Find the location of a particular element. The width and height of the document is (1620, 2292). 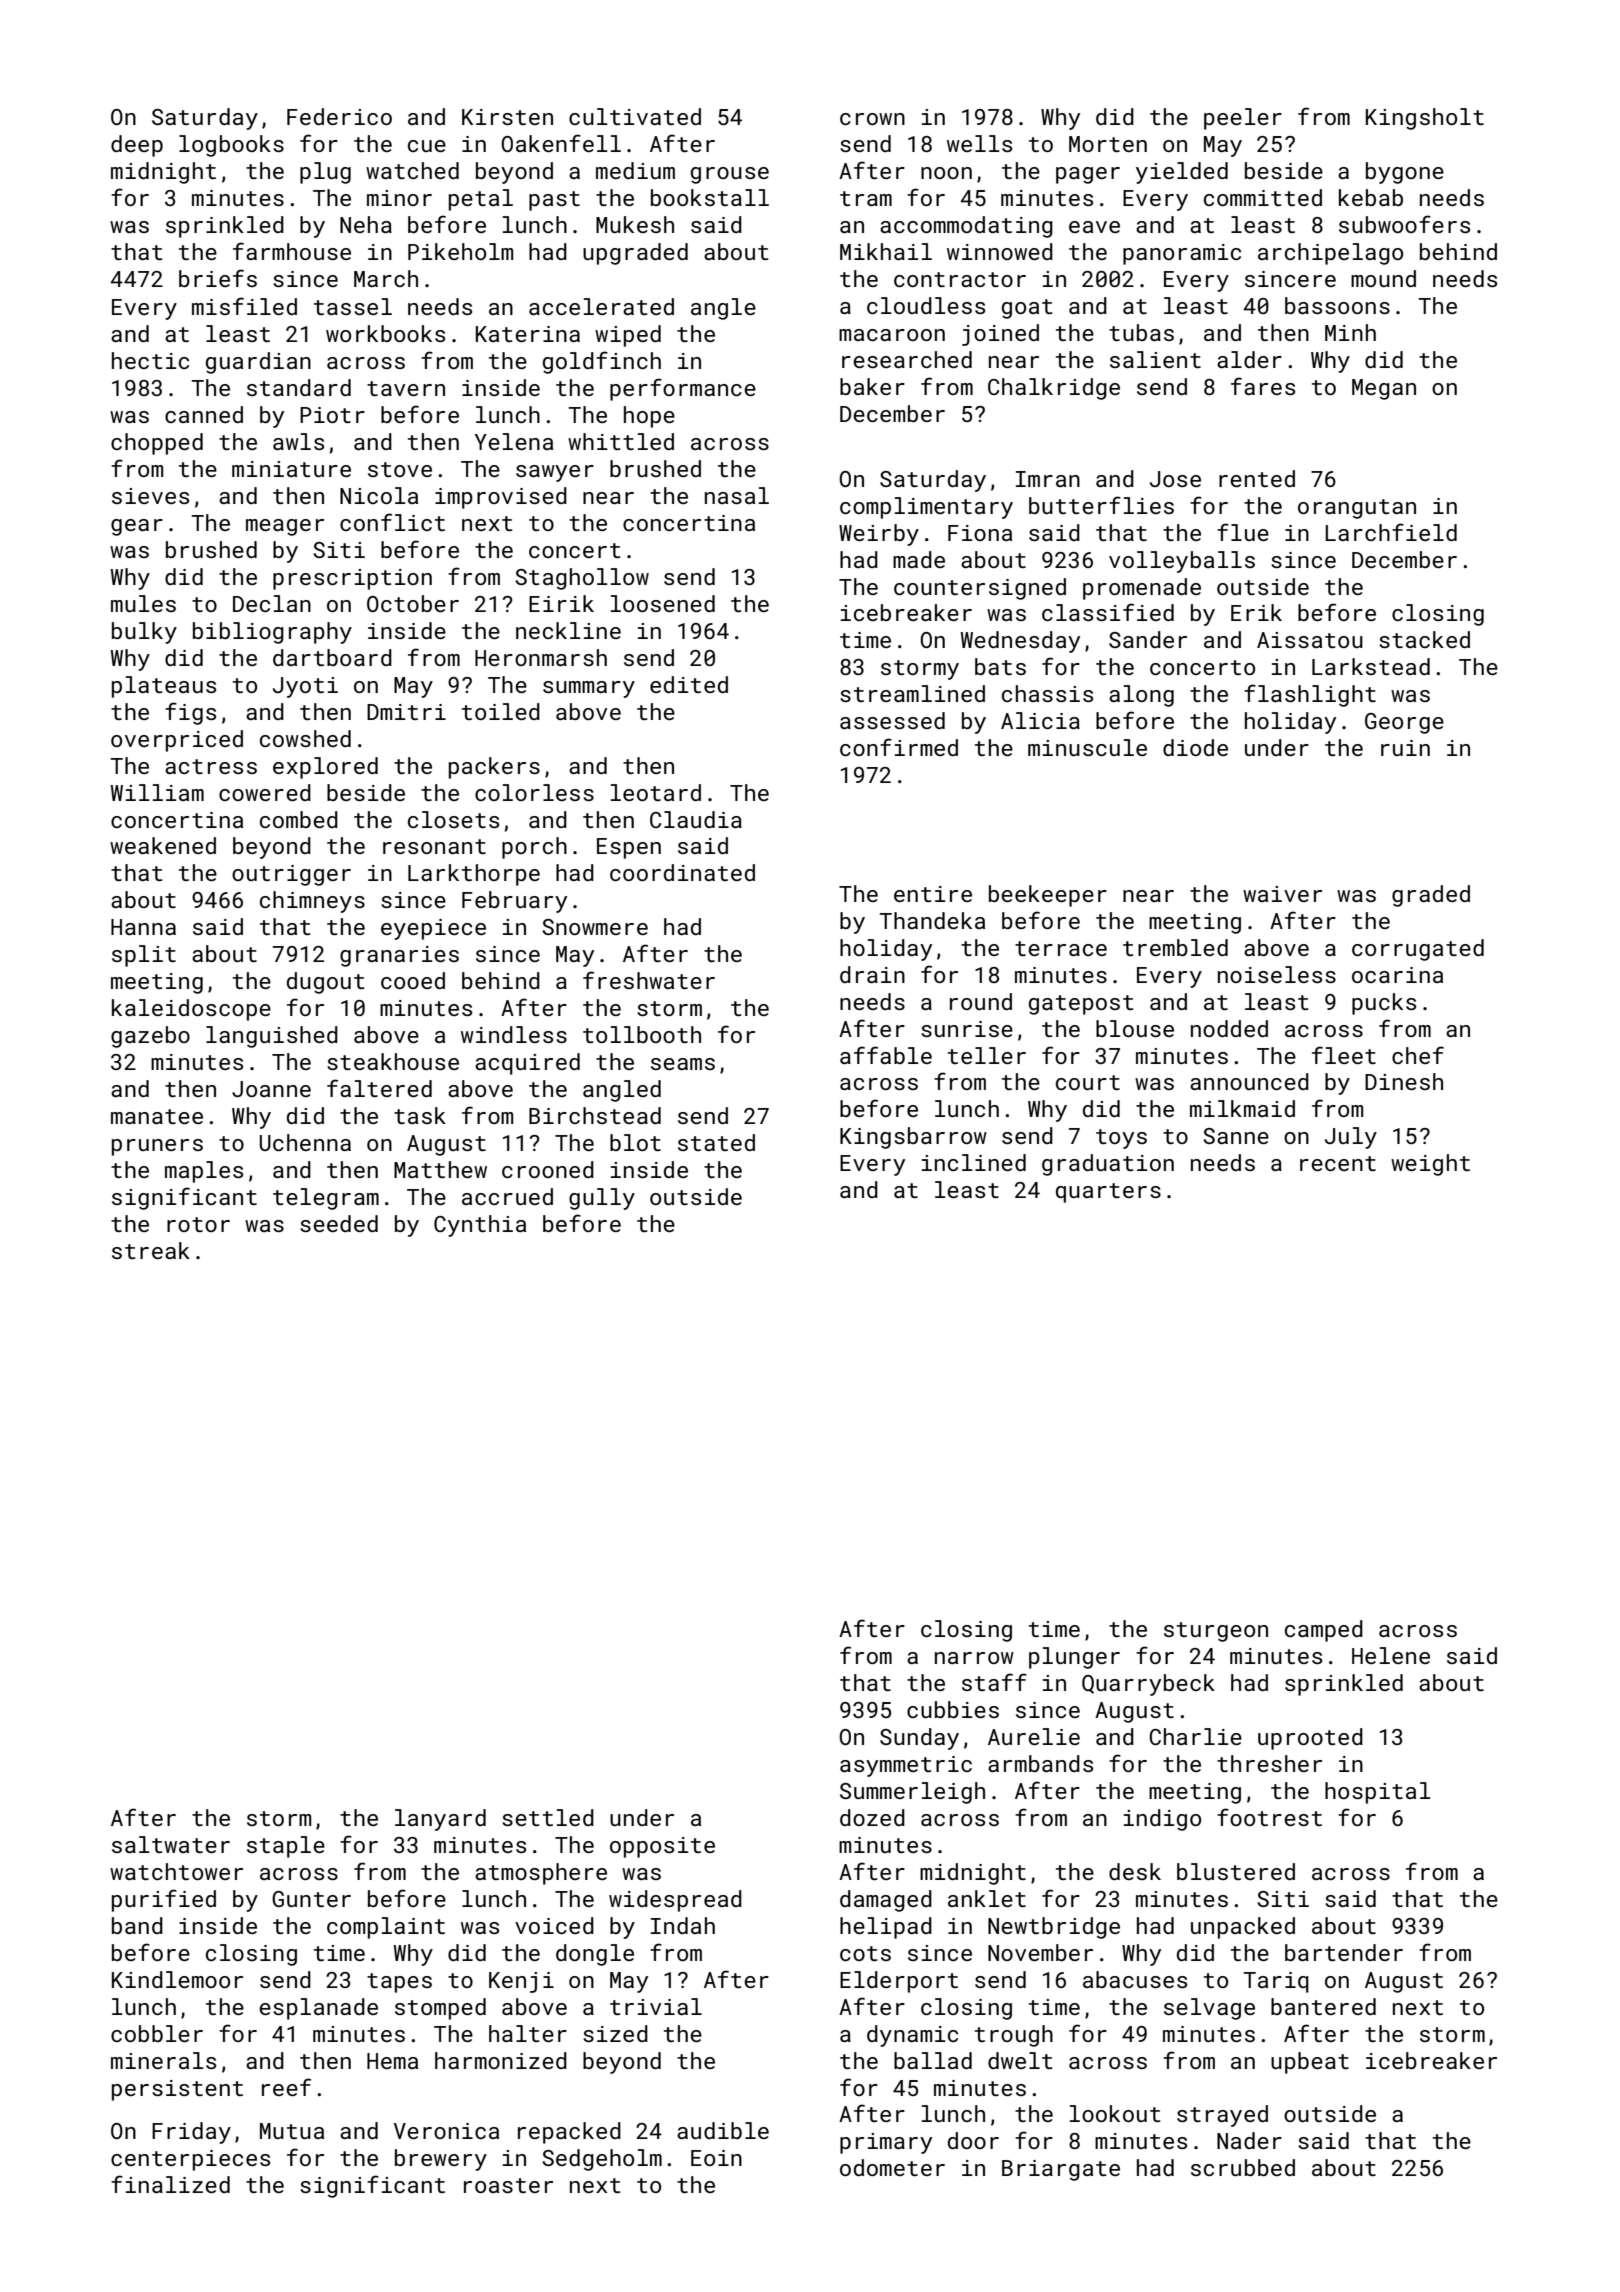

audible is located at coordinates (723, 2130).
